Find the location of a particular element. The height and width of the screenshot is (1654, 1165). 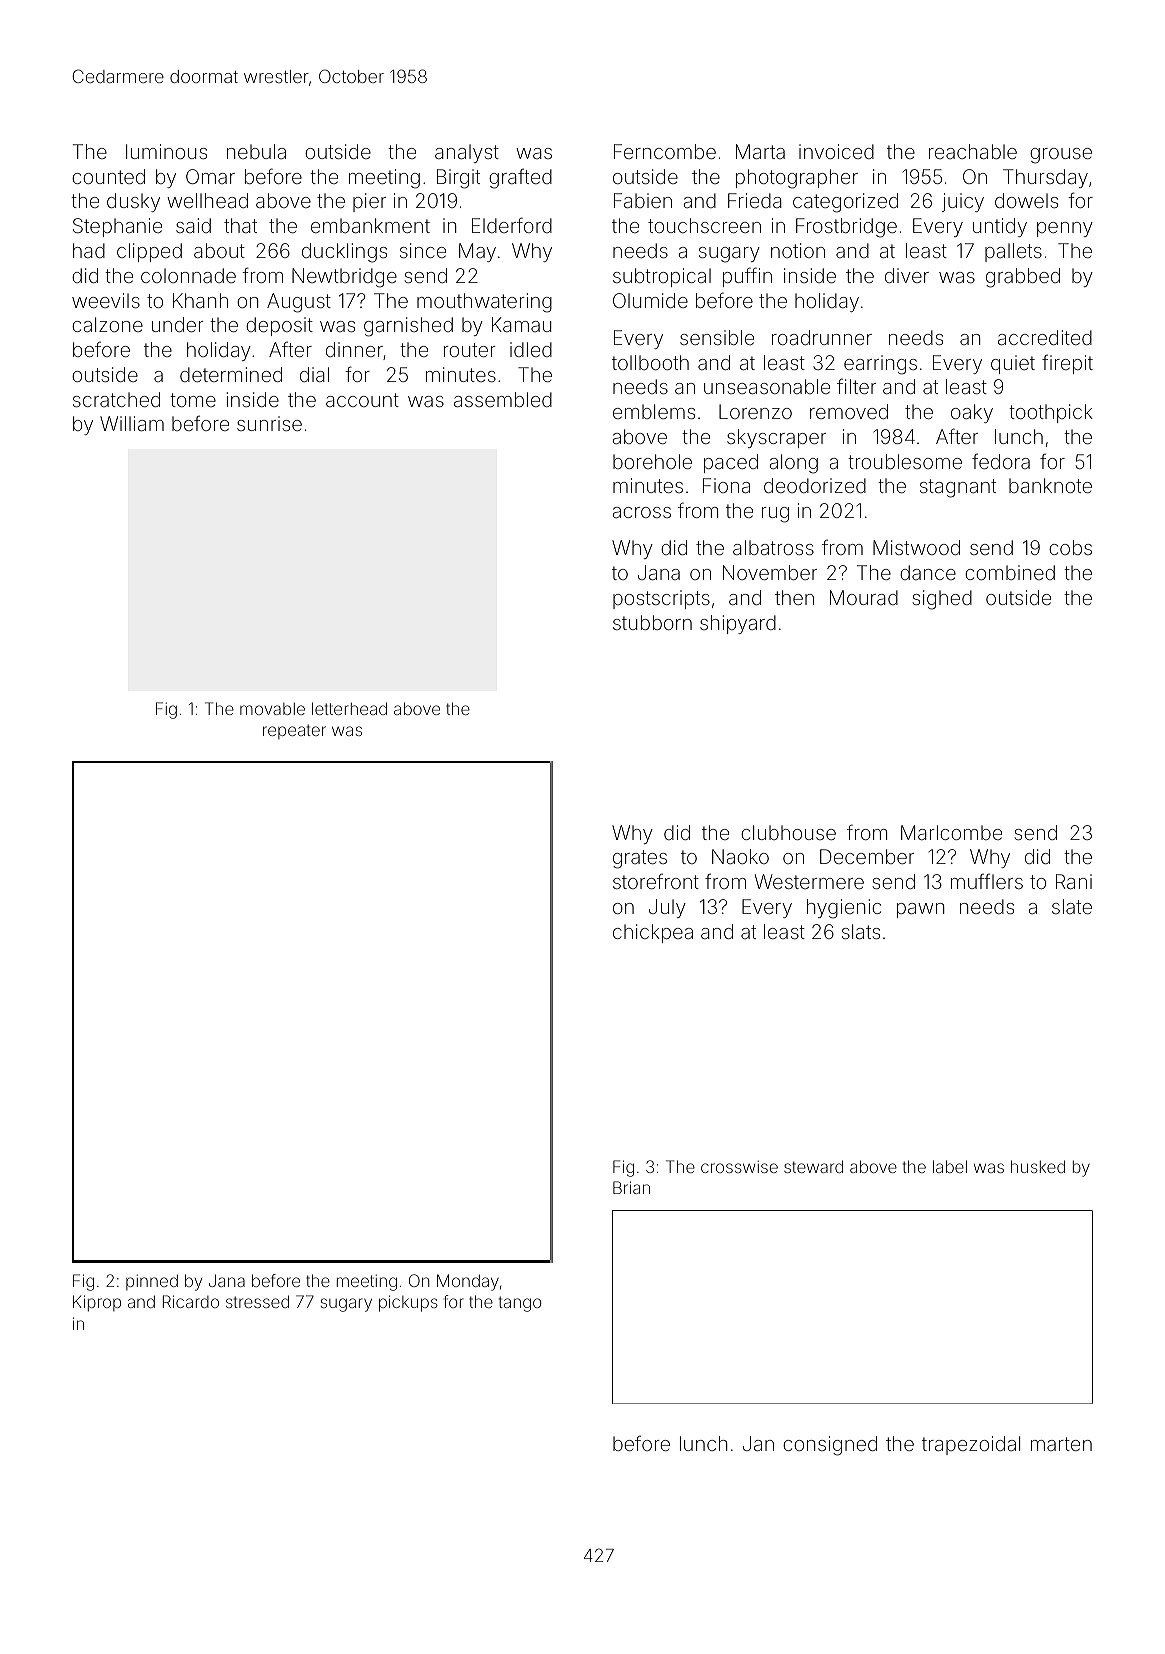

William is located at coordinates (132, 423).
